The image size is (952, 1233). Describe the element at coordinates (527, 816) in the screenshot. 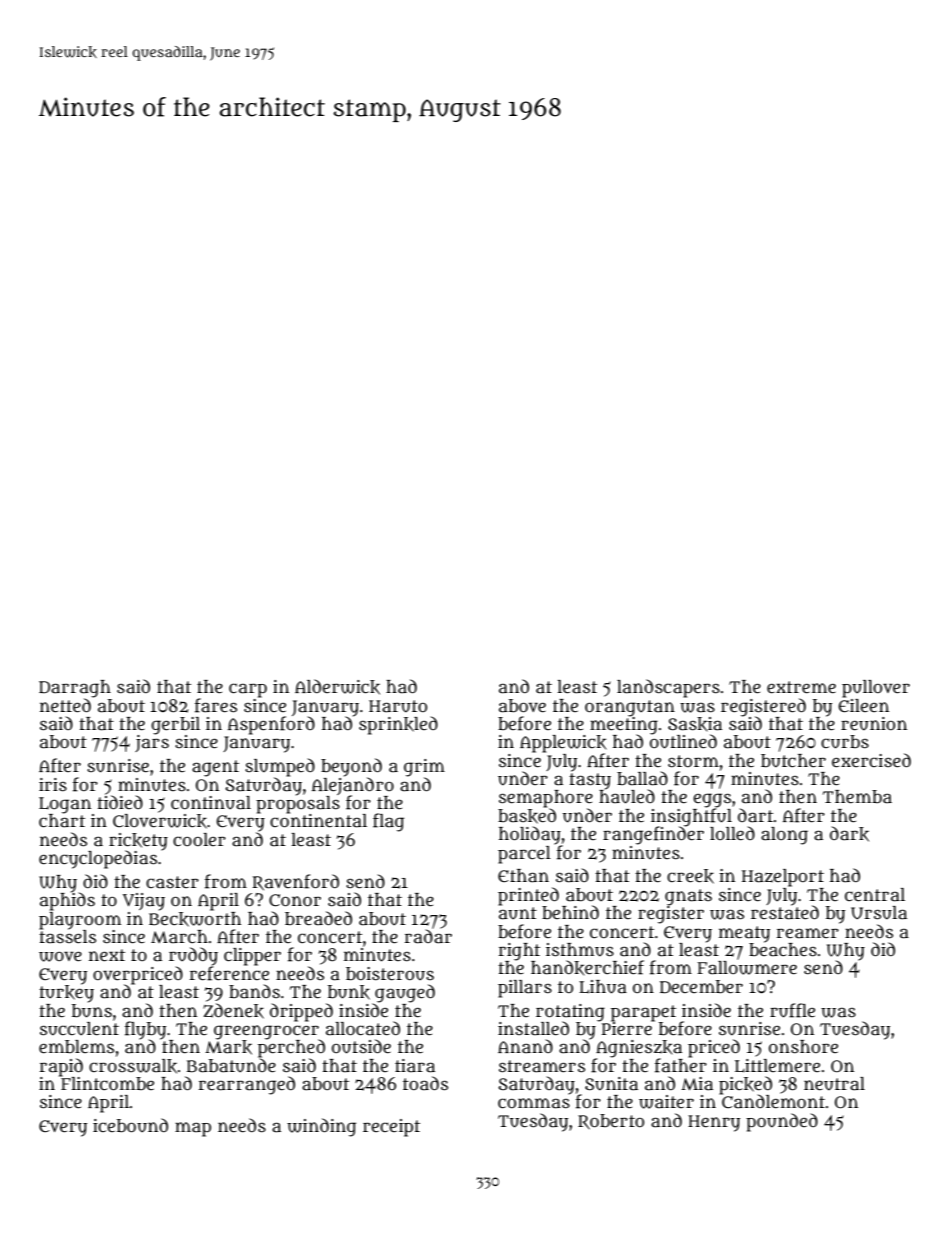

I see `basked` at that location.
